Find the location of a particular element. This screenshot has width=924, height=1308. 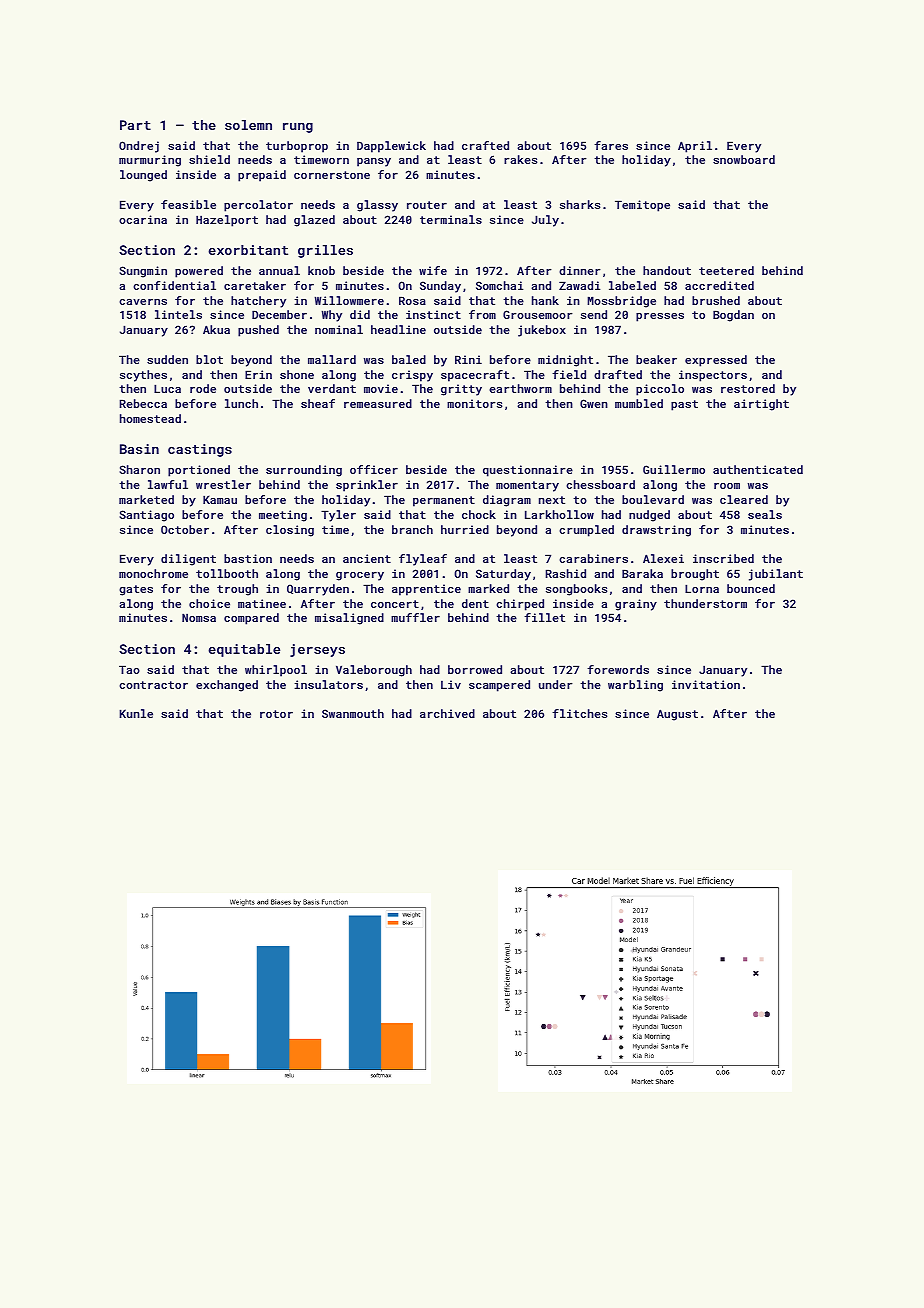

Kunle is located at coordinates (136, 713).
